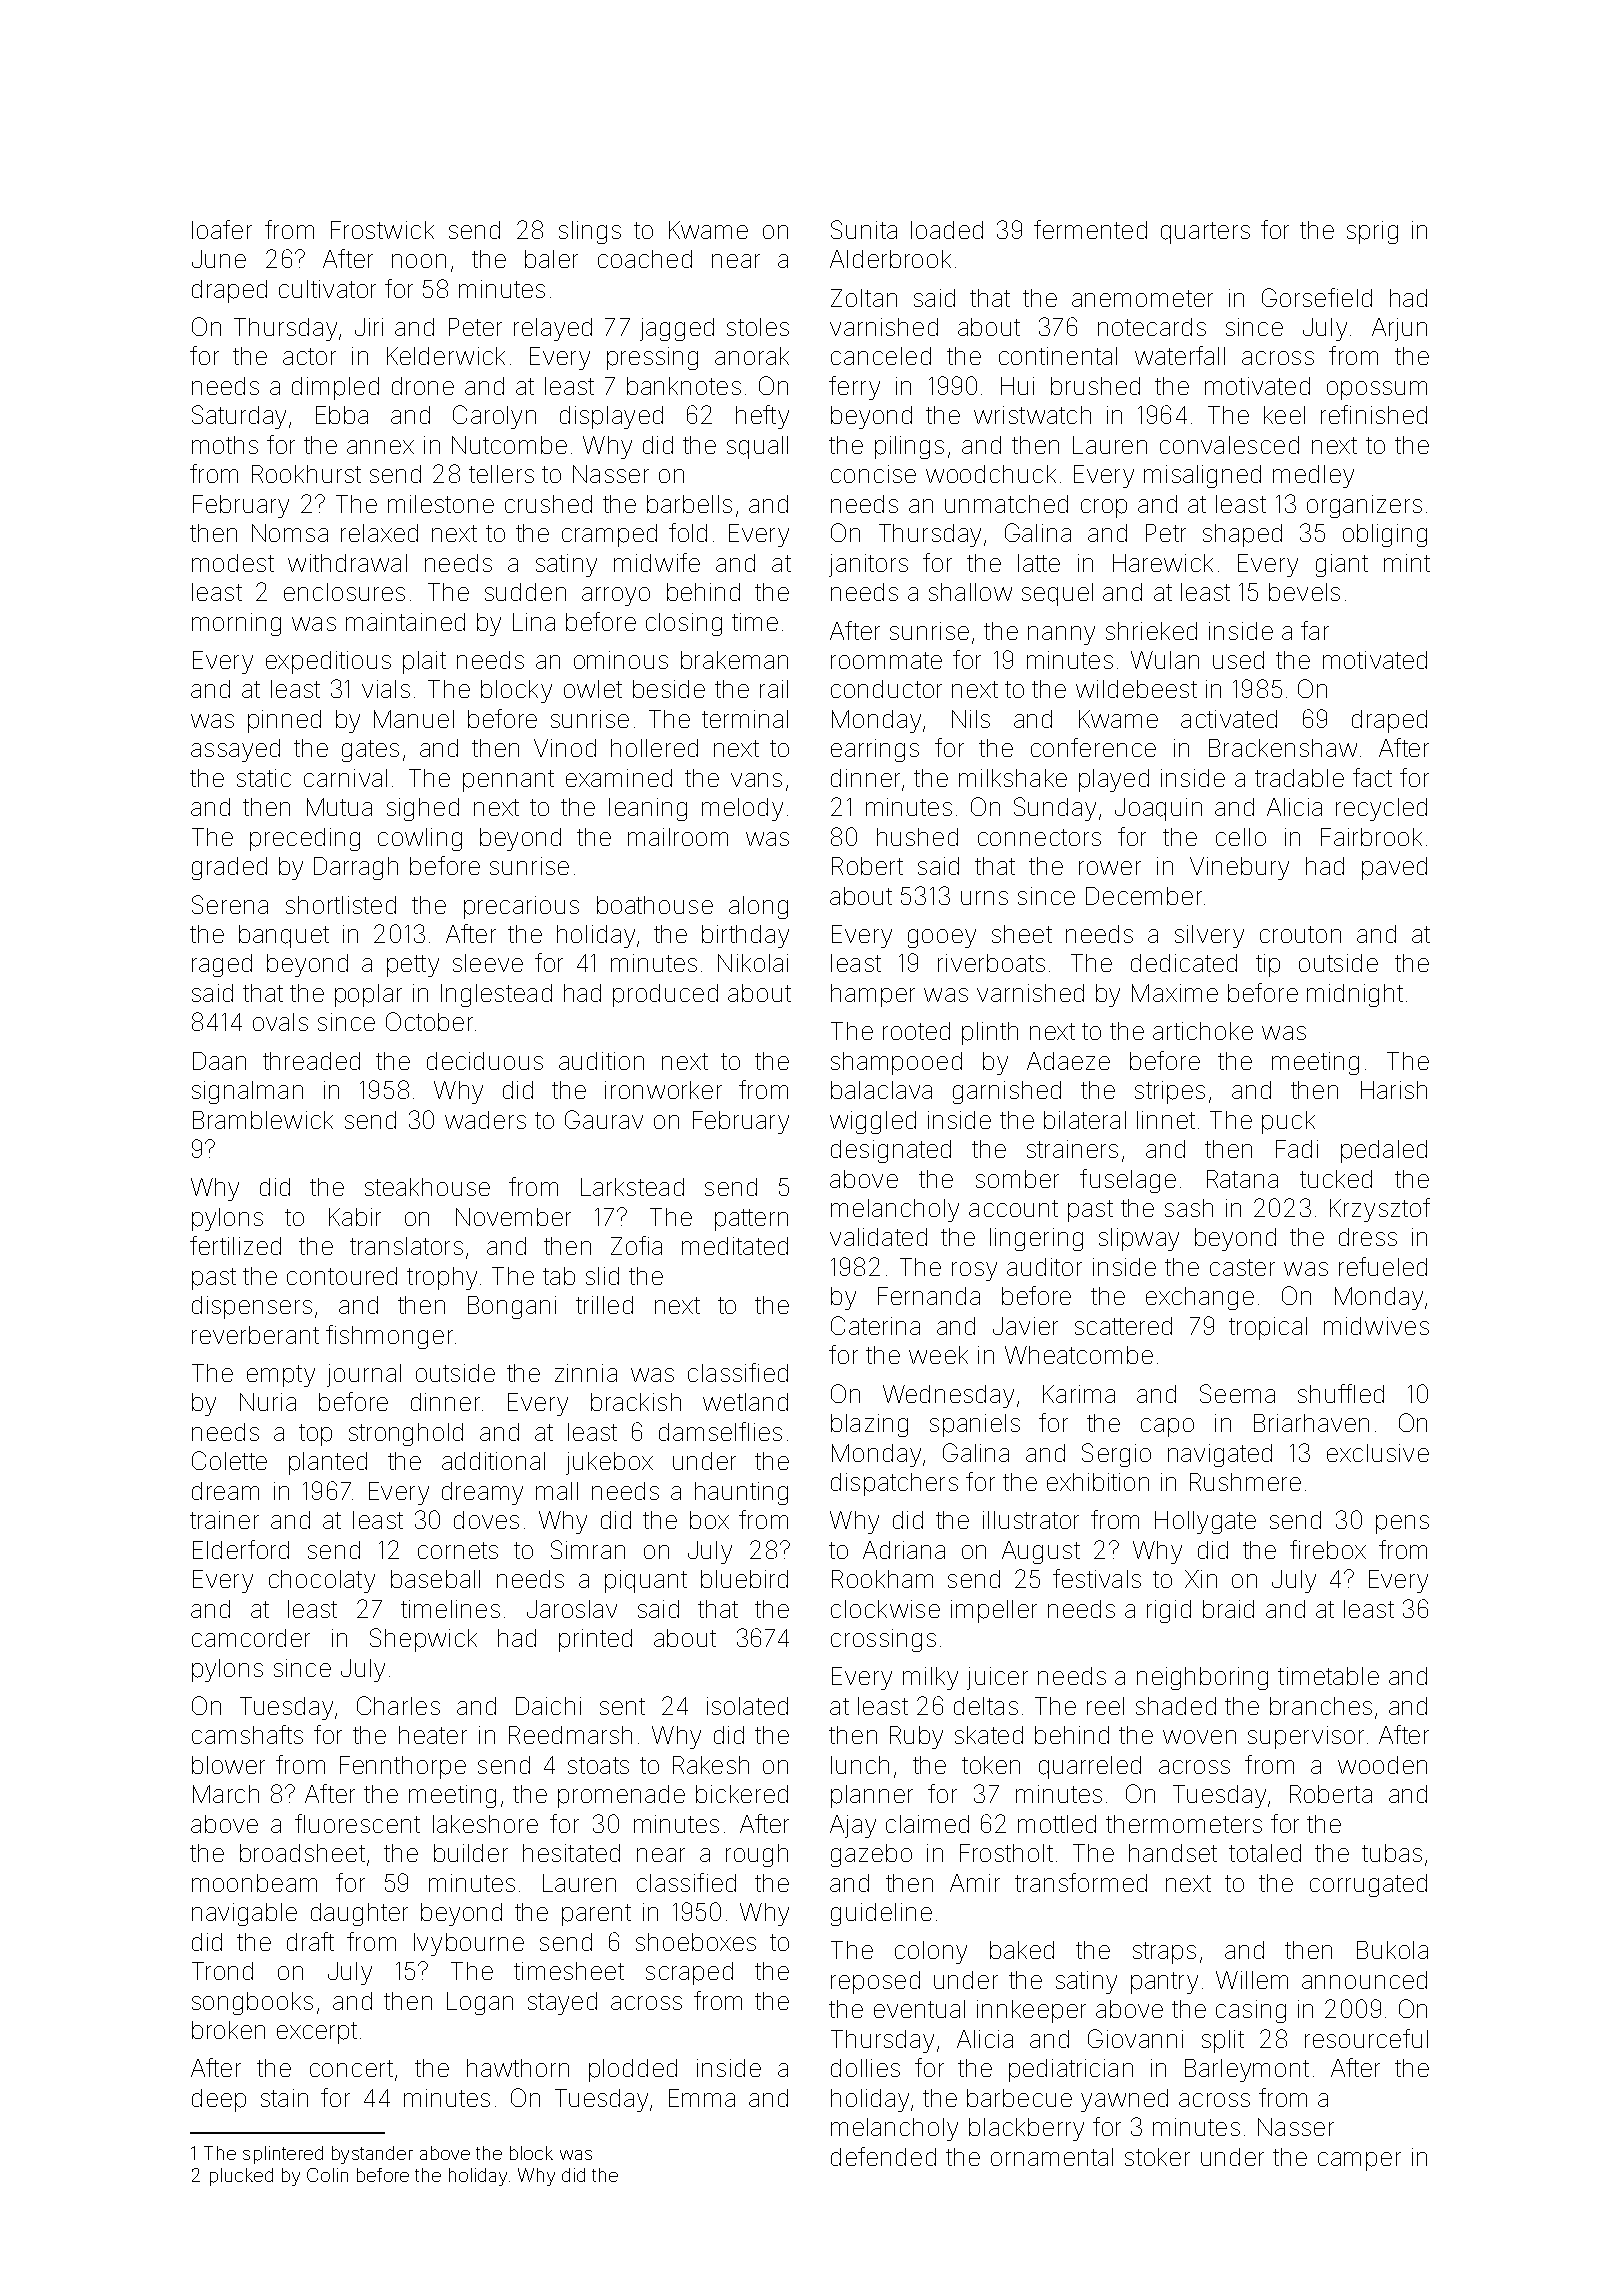 This screenshot has width=1620, height=2292. I want to click on quarters, so click(1205, 233).
